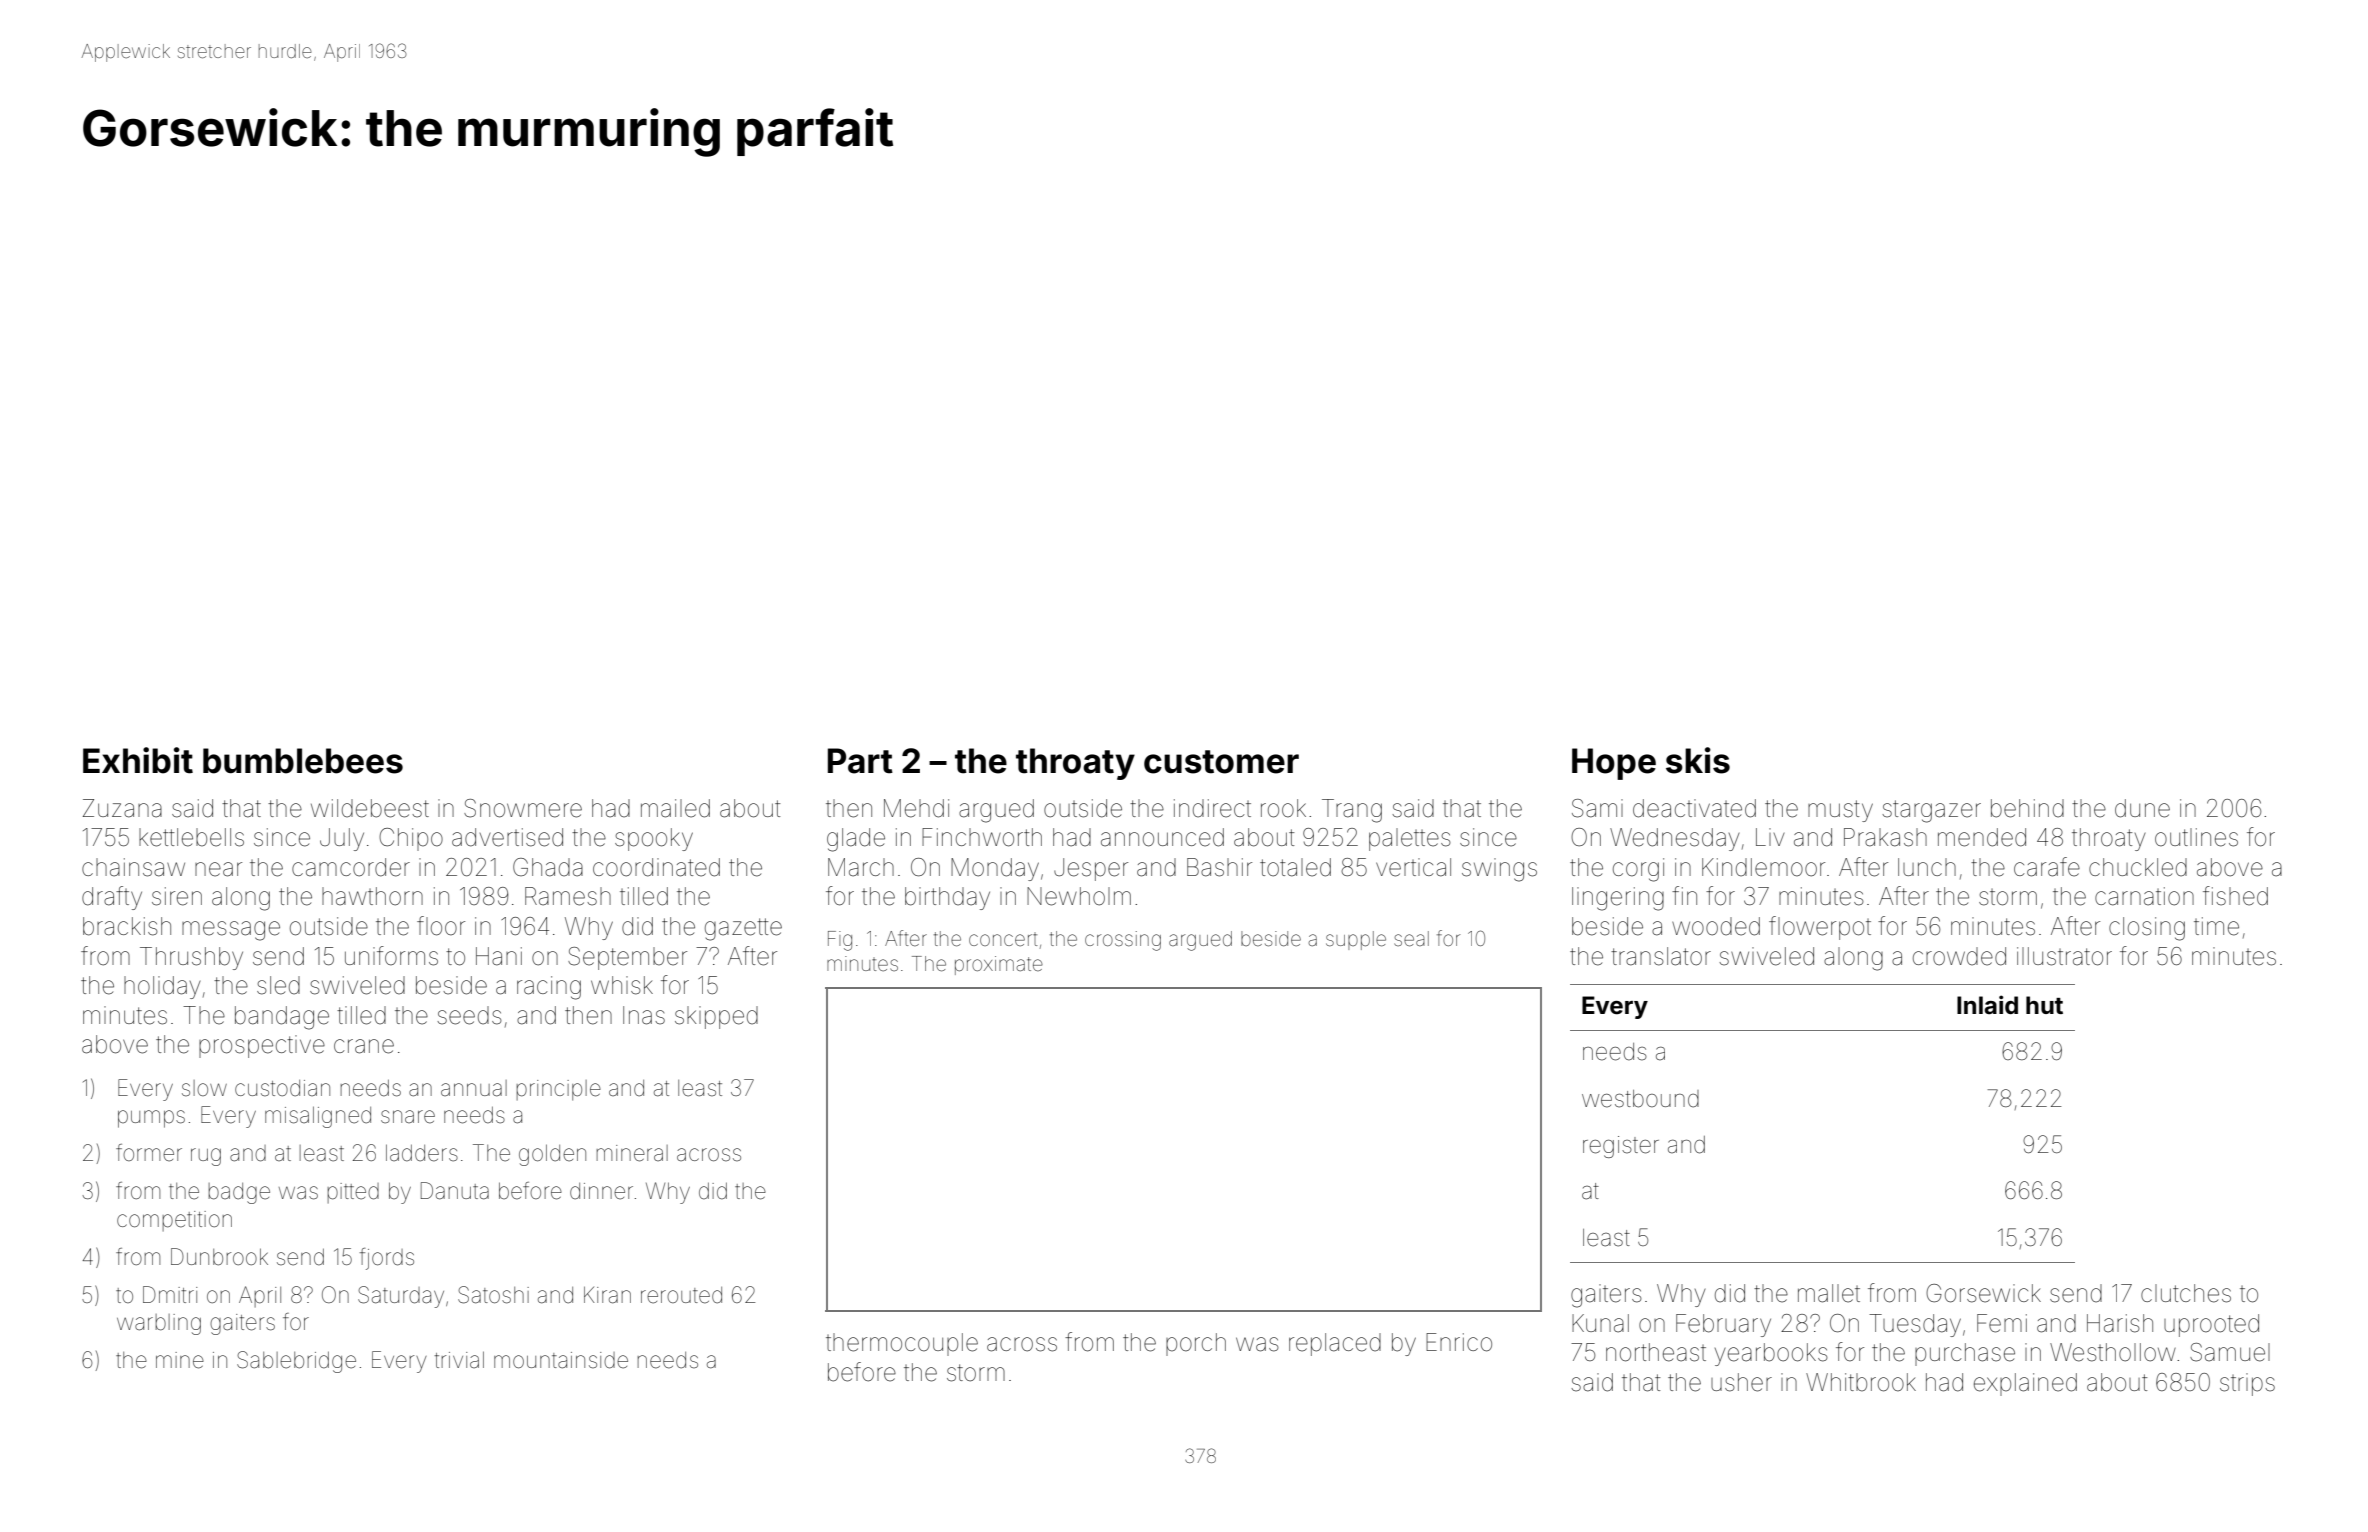  I want to click on Inlaid, so click(1987, 1004).
